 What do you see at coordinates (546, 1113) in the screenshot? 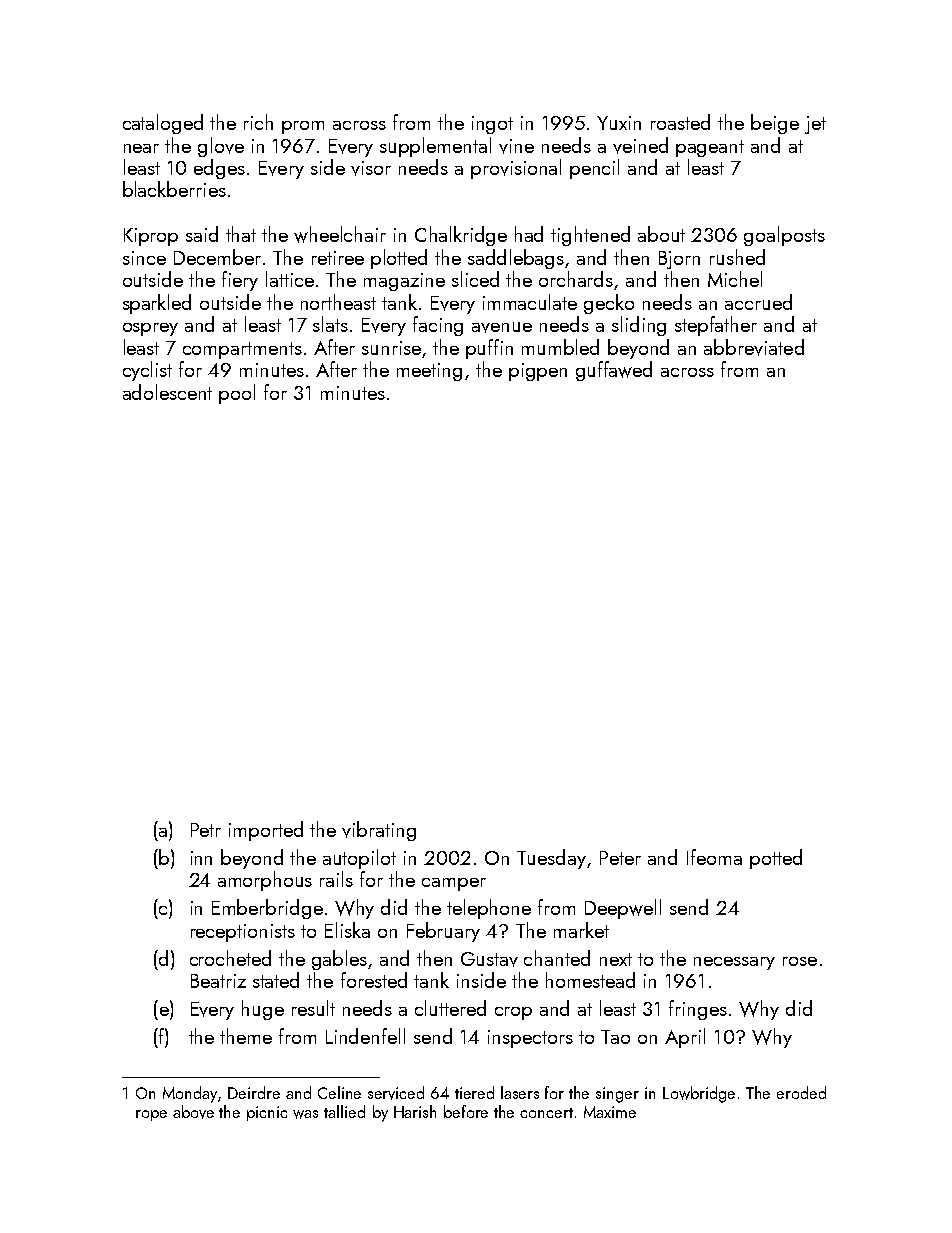
I see `concert` at bounding box center [546, 1113].
